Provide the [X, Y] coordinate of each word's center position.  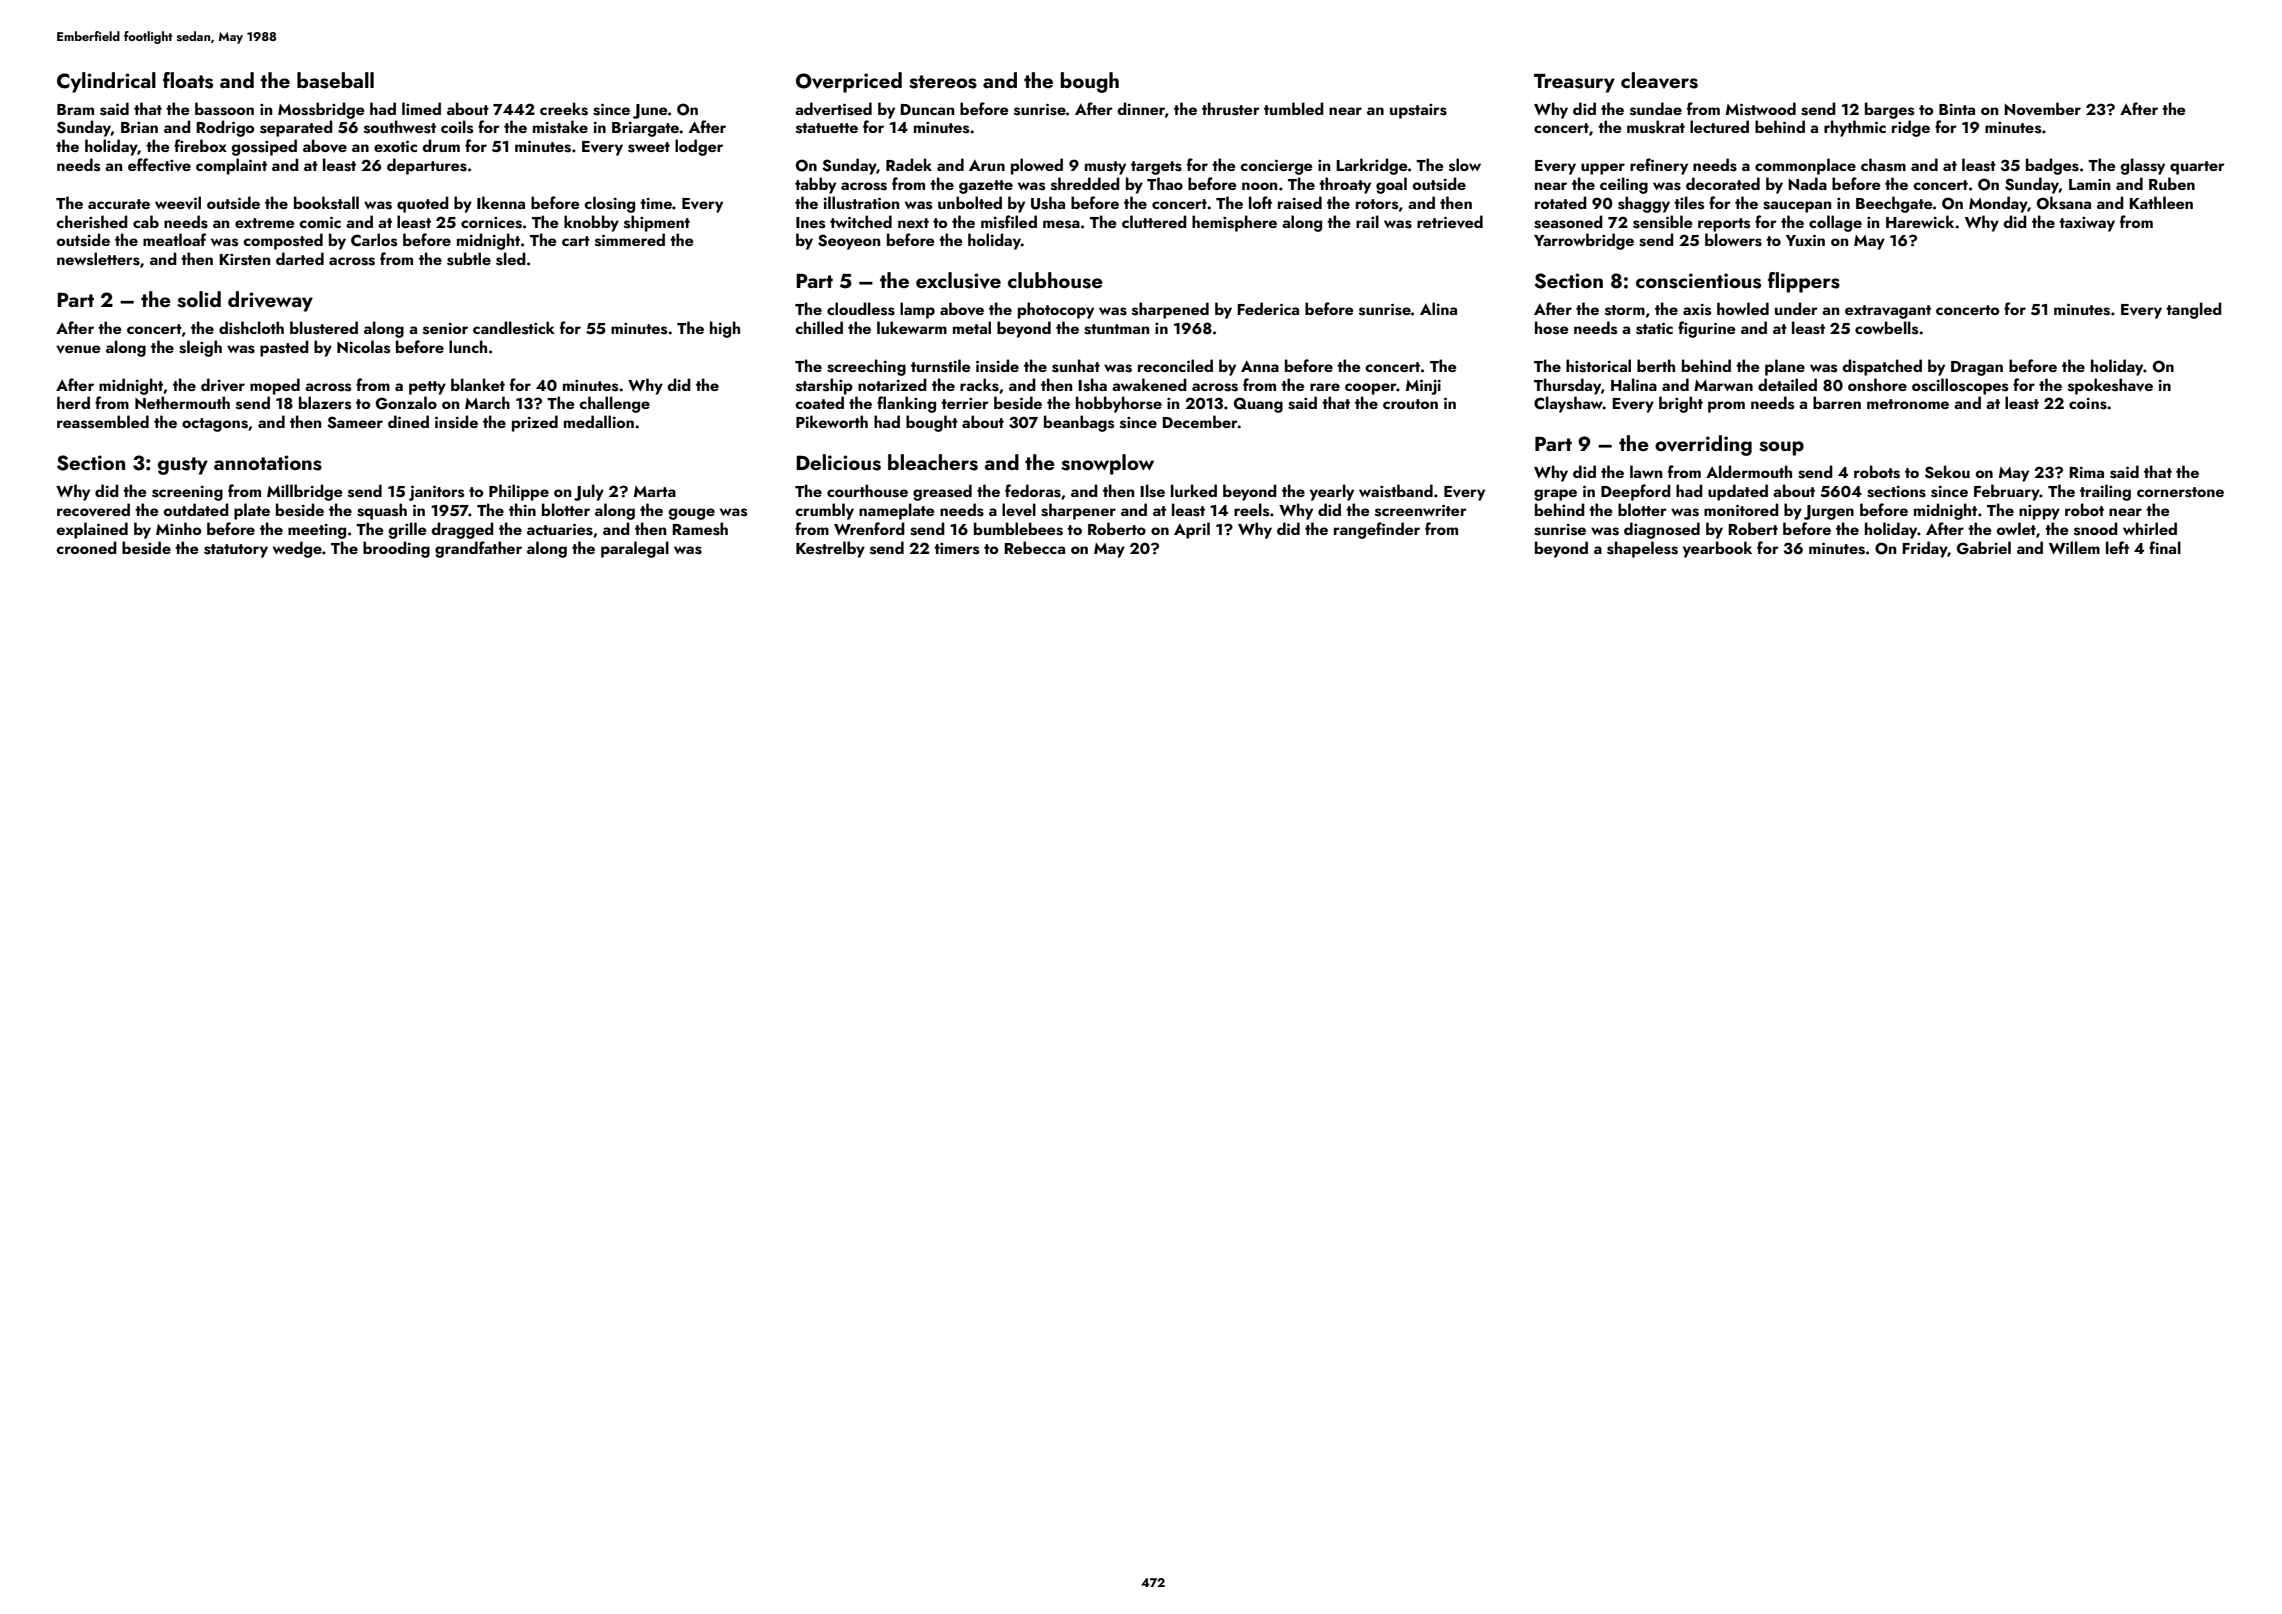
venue [78, 349]
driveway [270, 301]
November [2042, 109]
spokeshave [2110, 386]
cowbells [1886, 328]
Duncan [927, 109]
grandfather [478, 549]
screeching [866, 367]
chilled [819, 327]
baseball [335, 80]
